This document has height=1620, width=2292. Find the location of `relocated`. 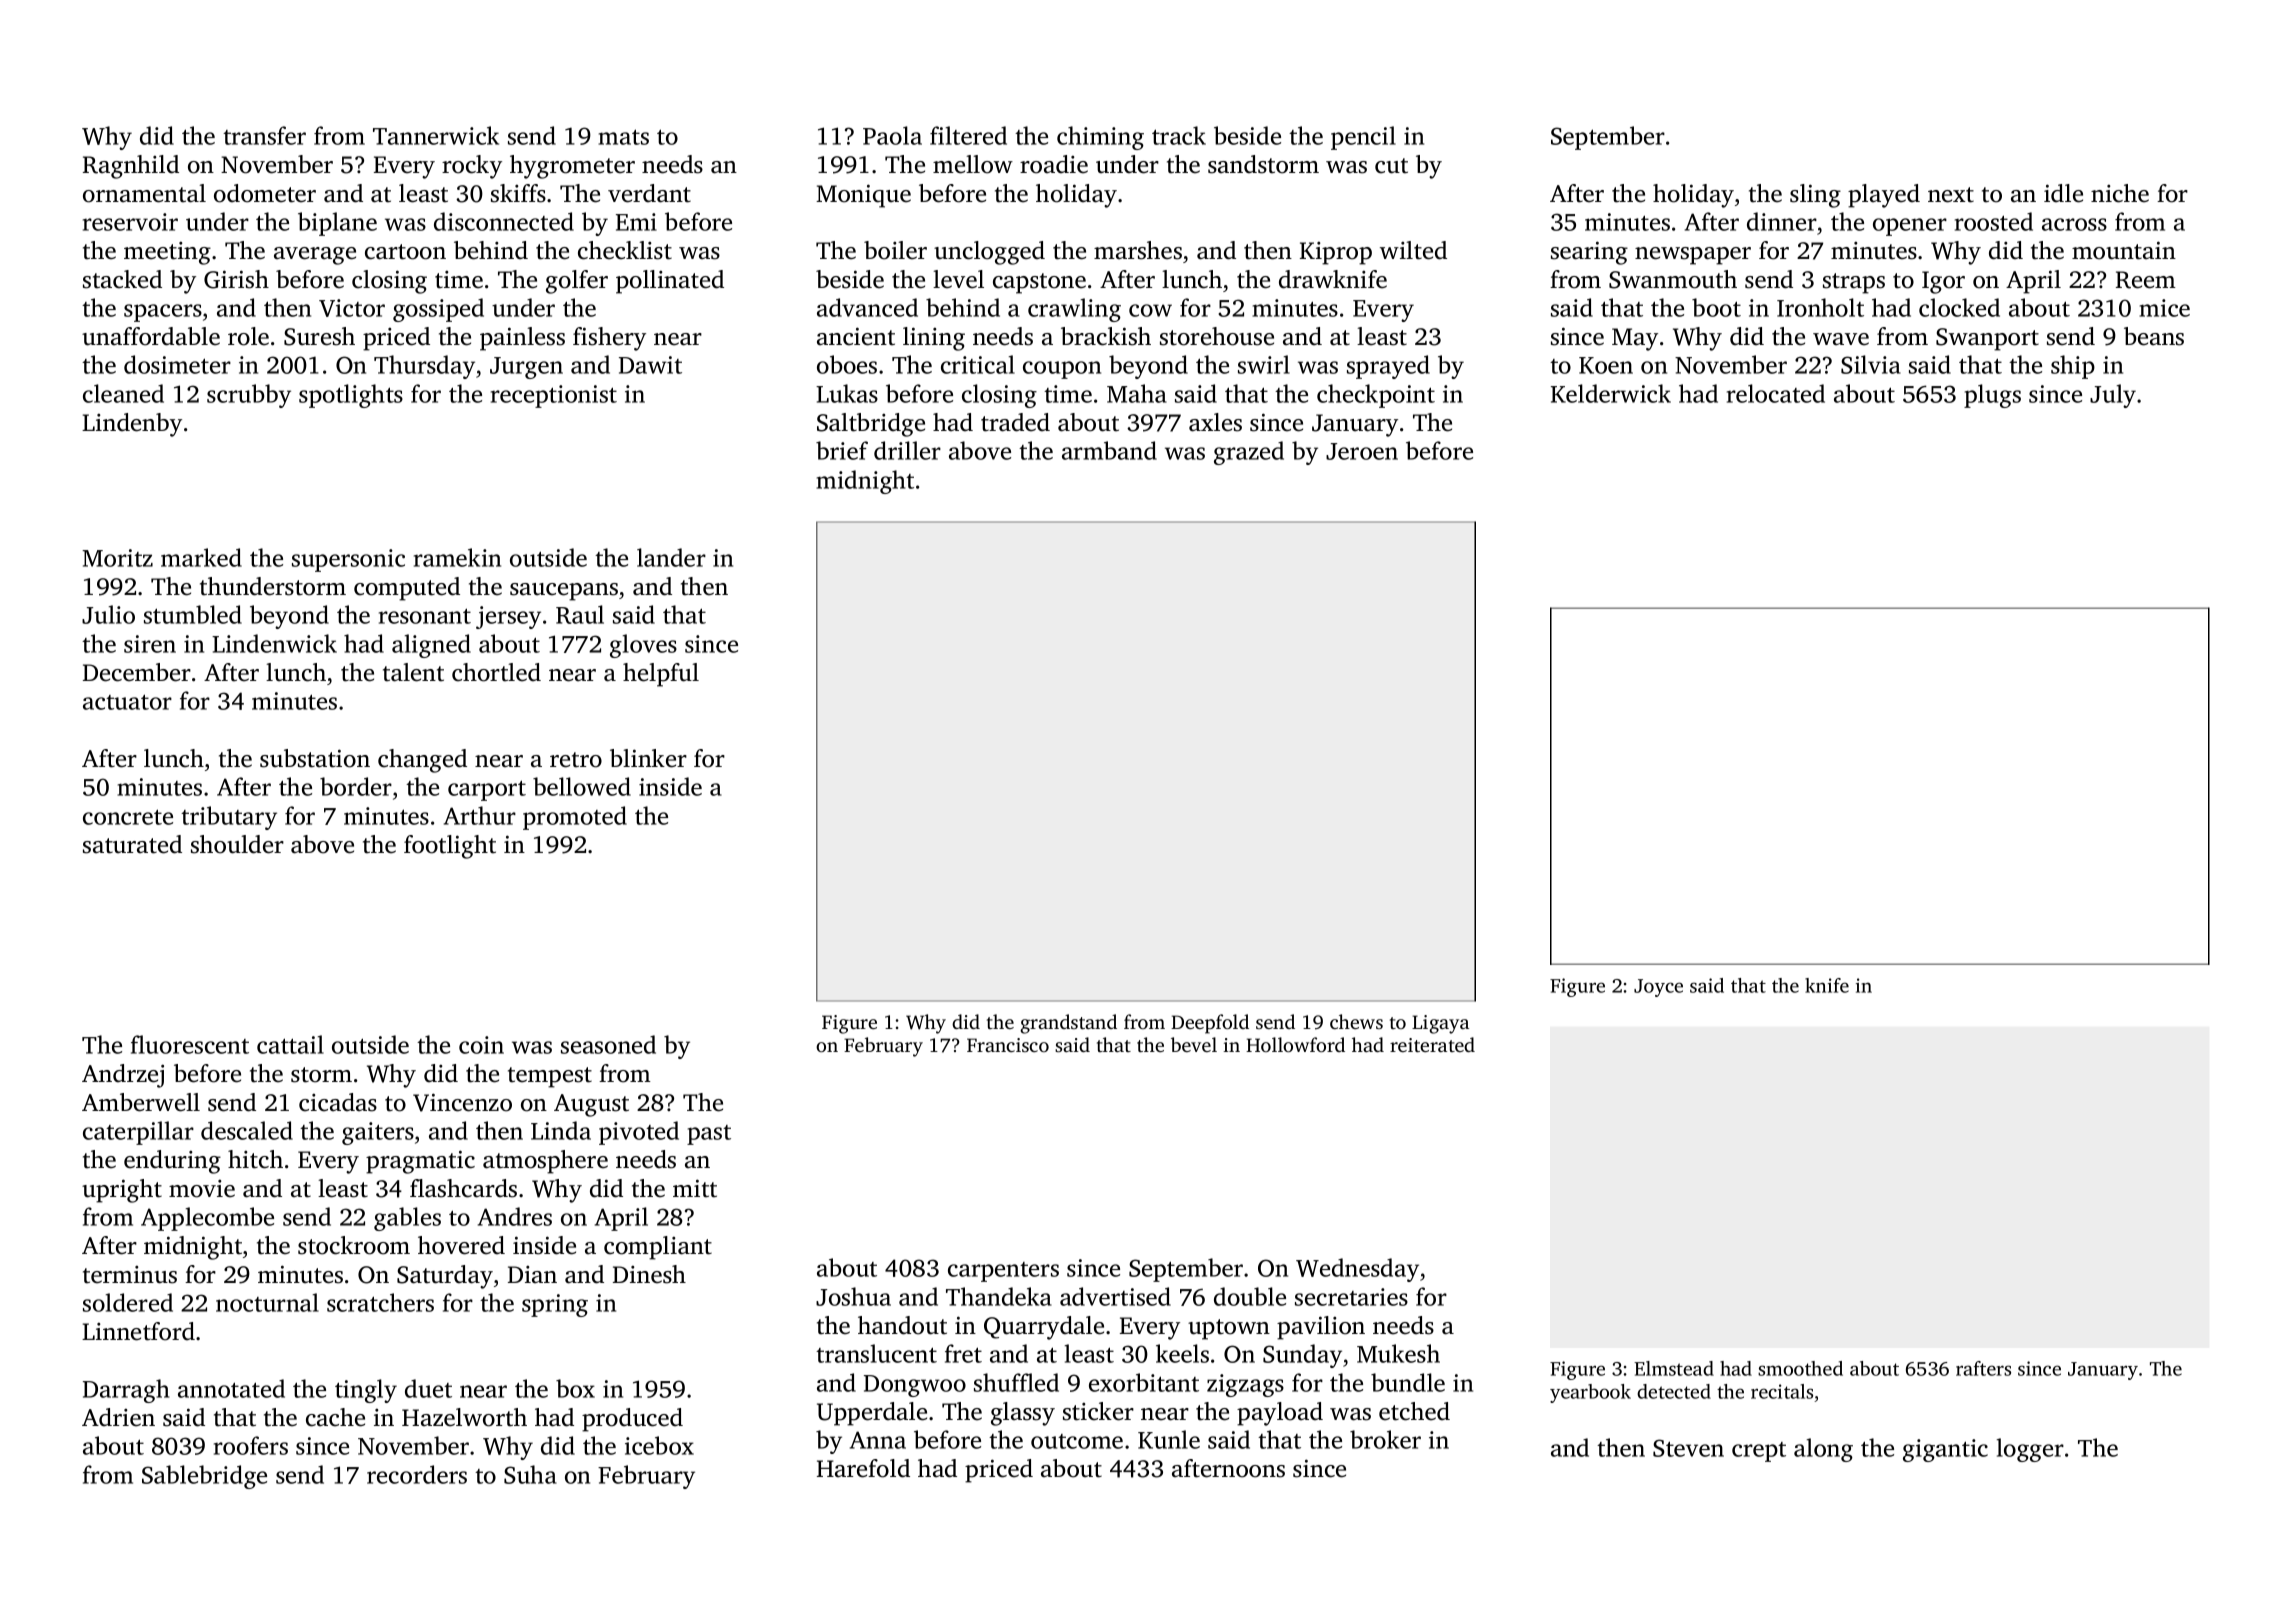

relocated is located at coordinates (1776, 393).
